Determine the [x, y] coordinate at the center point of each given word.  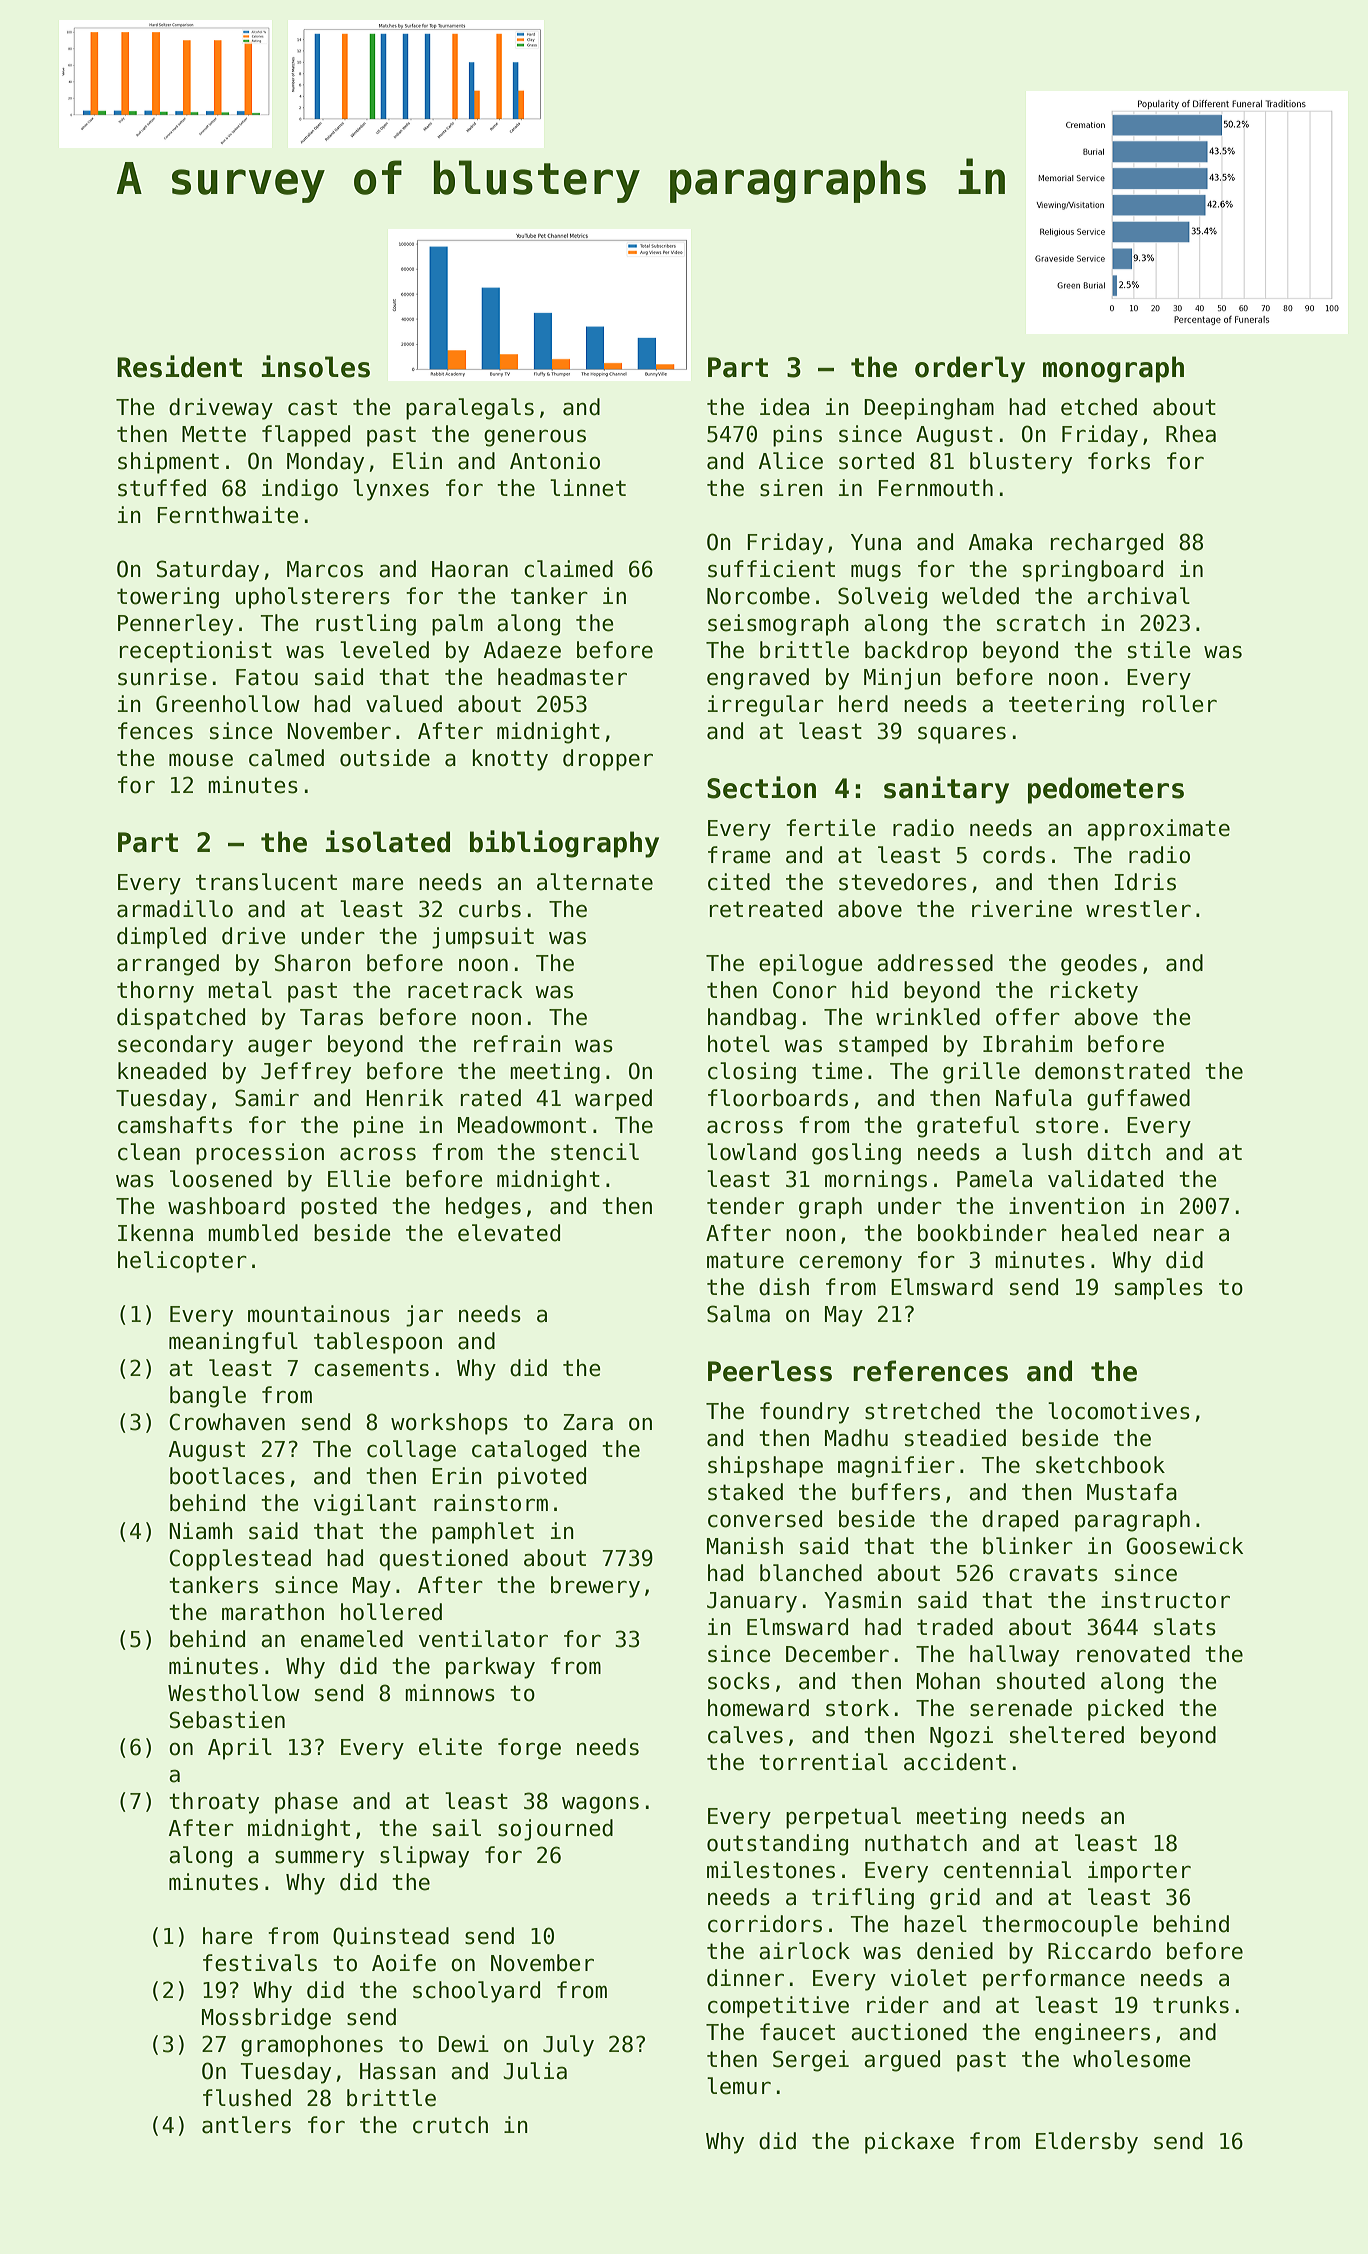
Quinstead [391, 1937]
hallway [1014, 1656]
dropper [608, 760]
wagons [600, 1805]
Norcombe [758, 596]
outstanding [777, 1845]
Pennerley [175, 625]
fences [155, 731]
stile [1159, 650]
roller [1180, 704]
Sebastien [227, 1720]
